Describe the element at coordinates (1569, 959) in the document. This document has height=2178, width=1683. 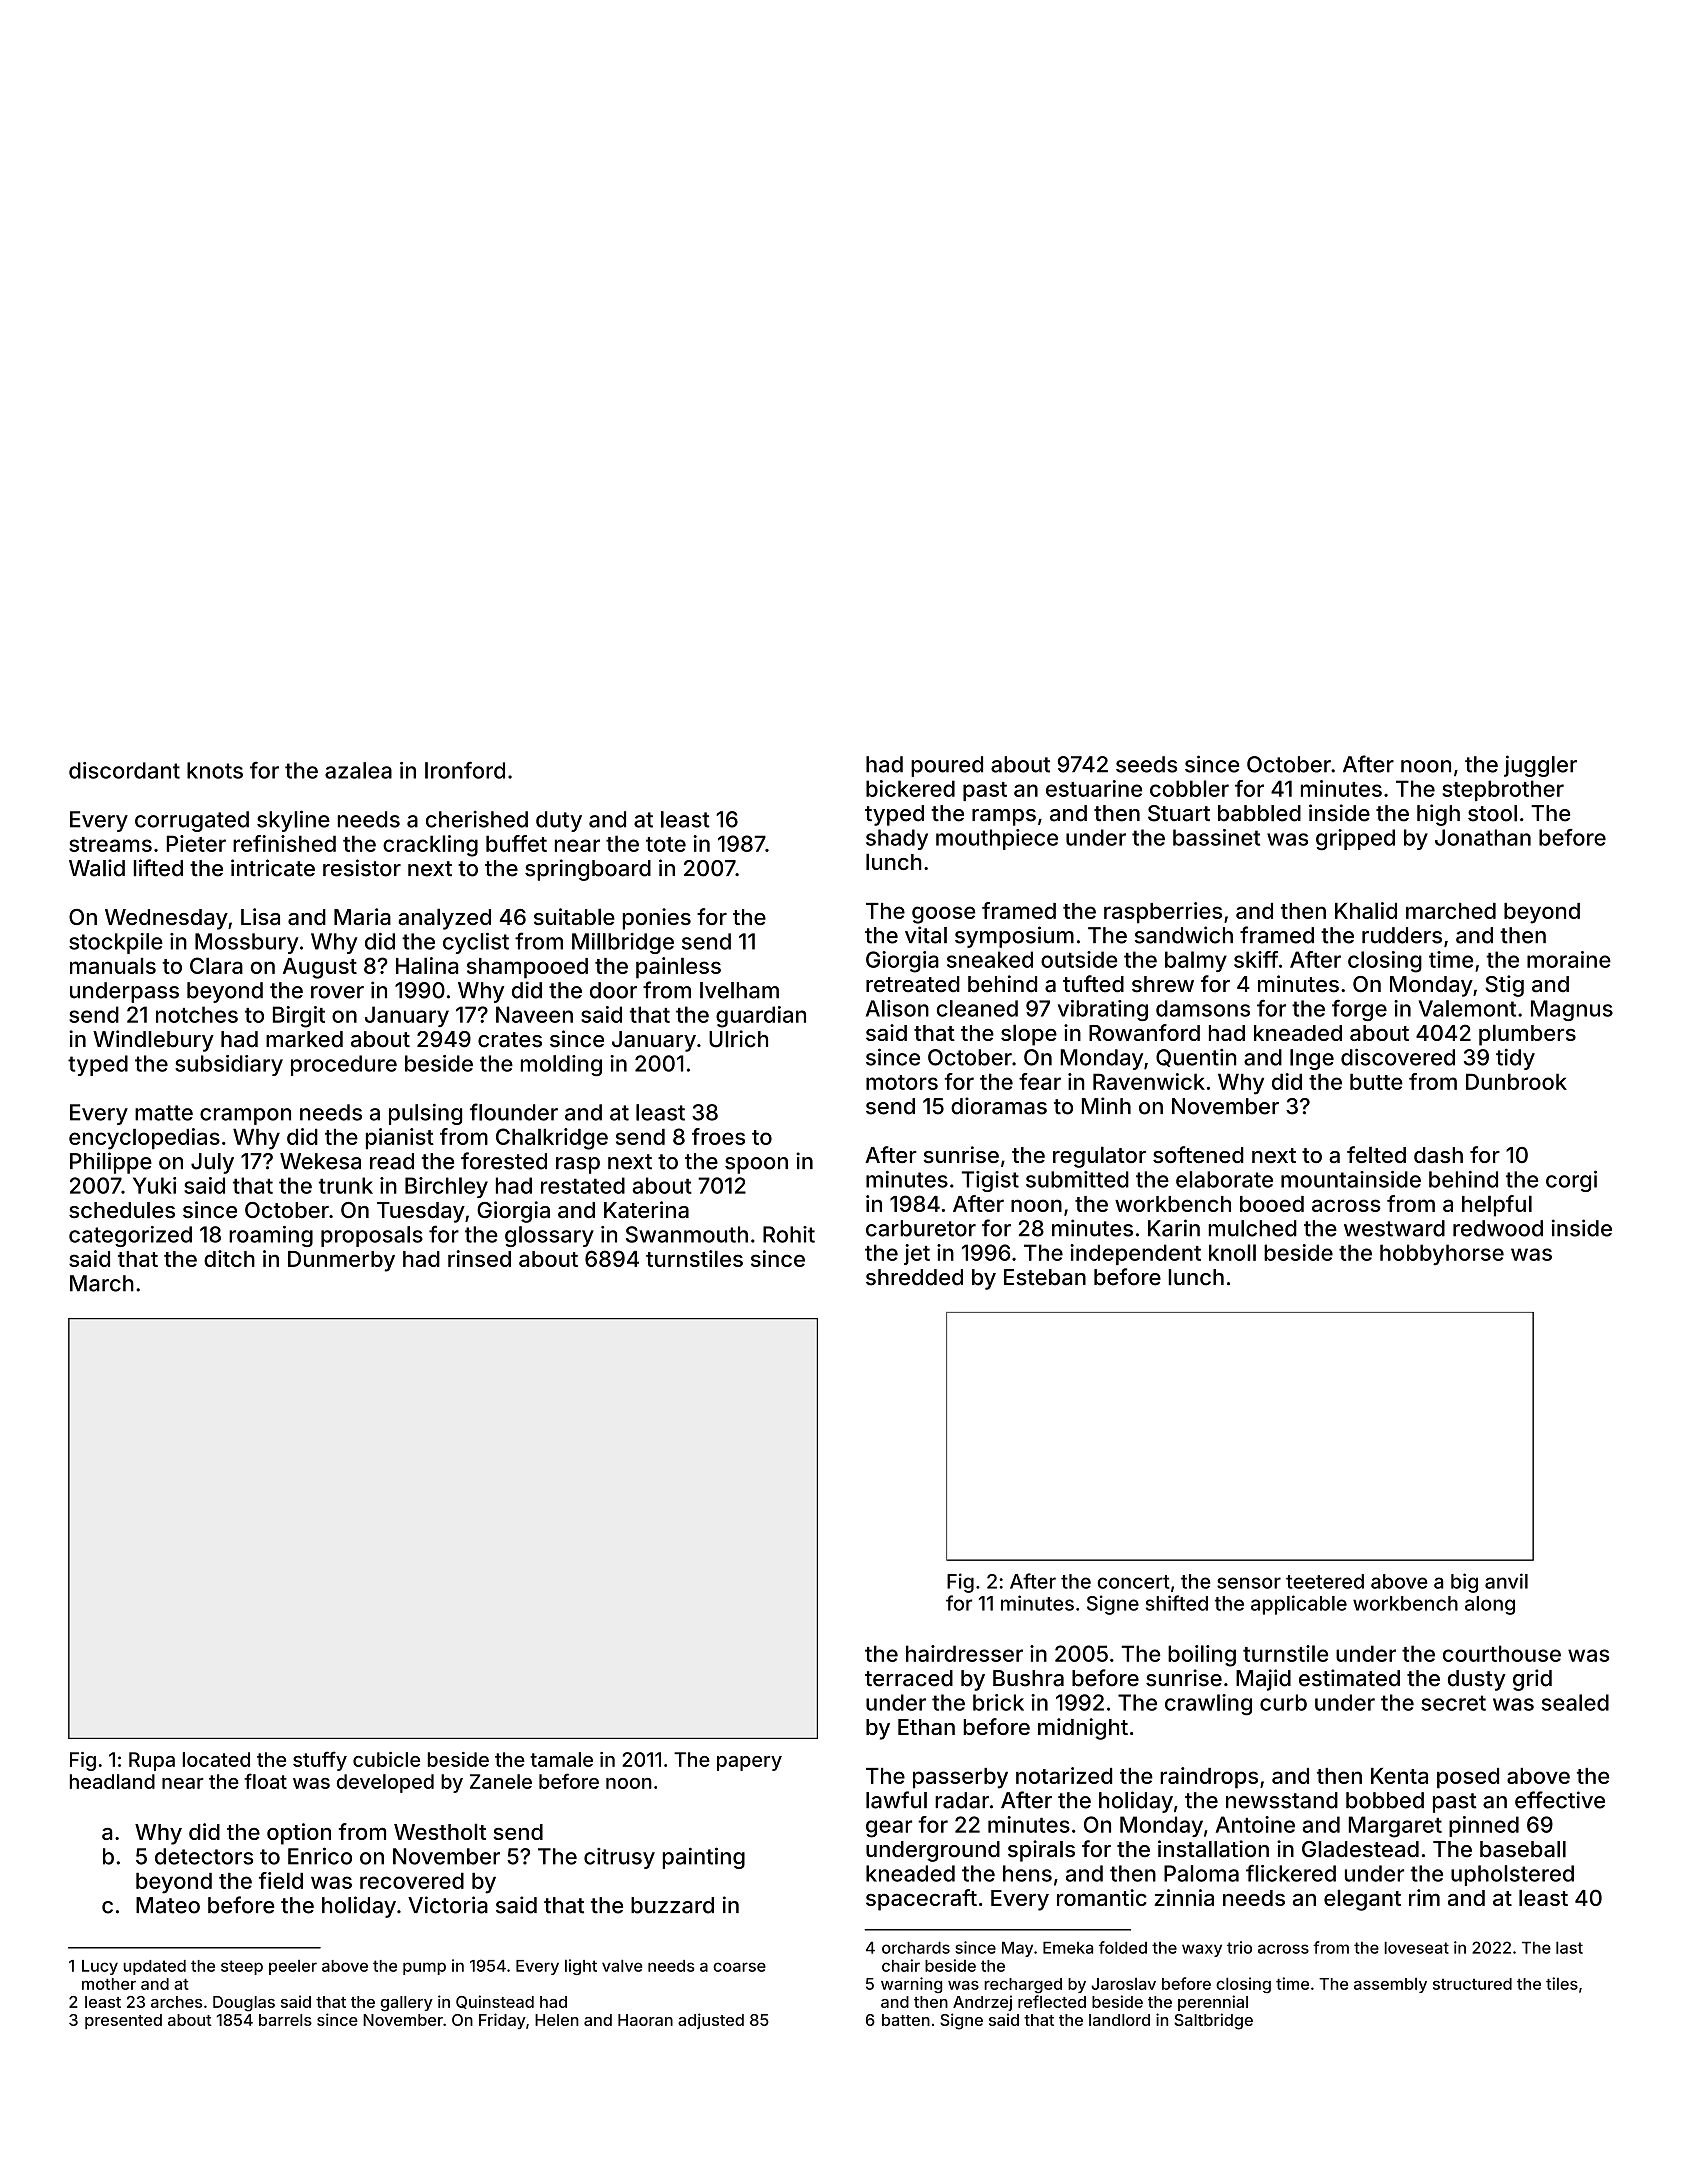
I see `moraine` at that location.
